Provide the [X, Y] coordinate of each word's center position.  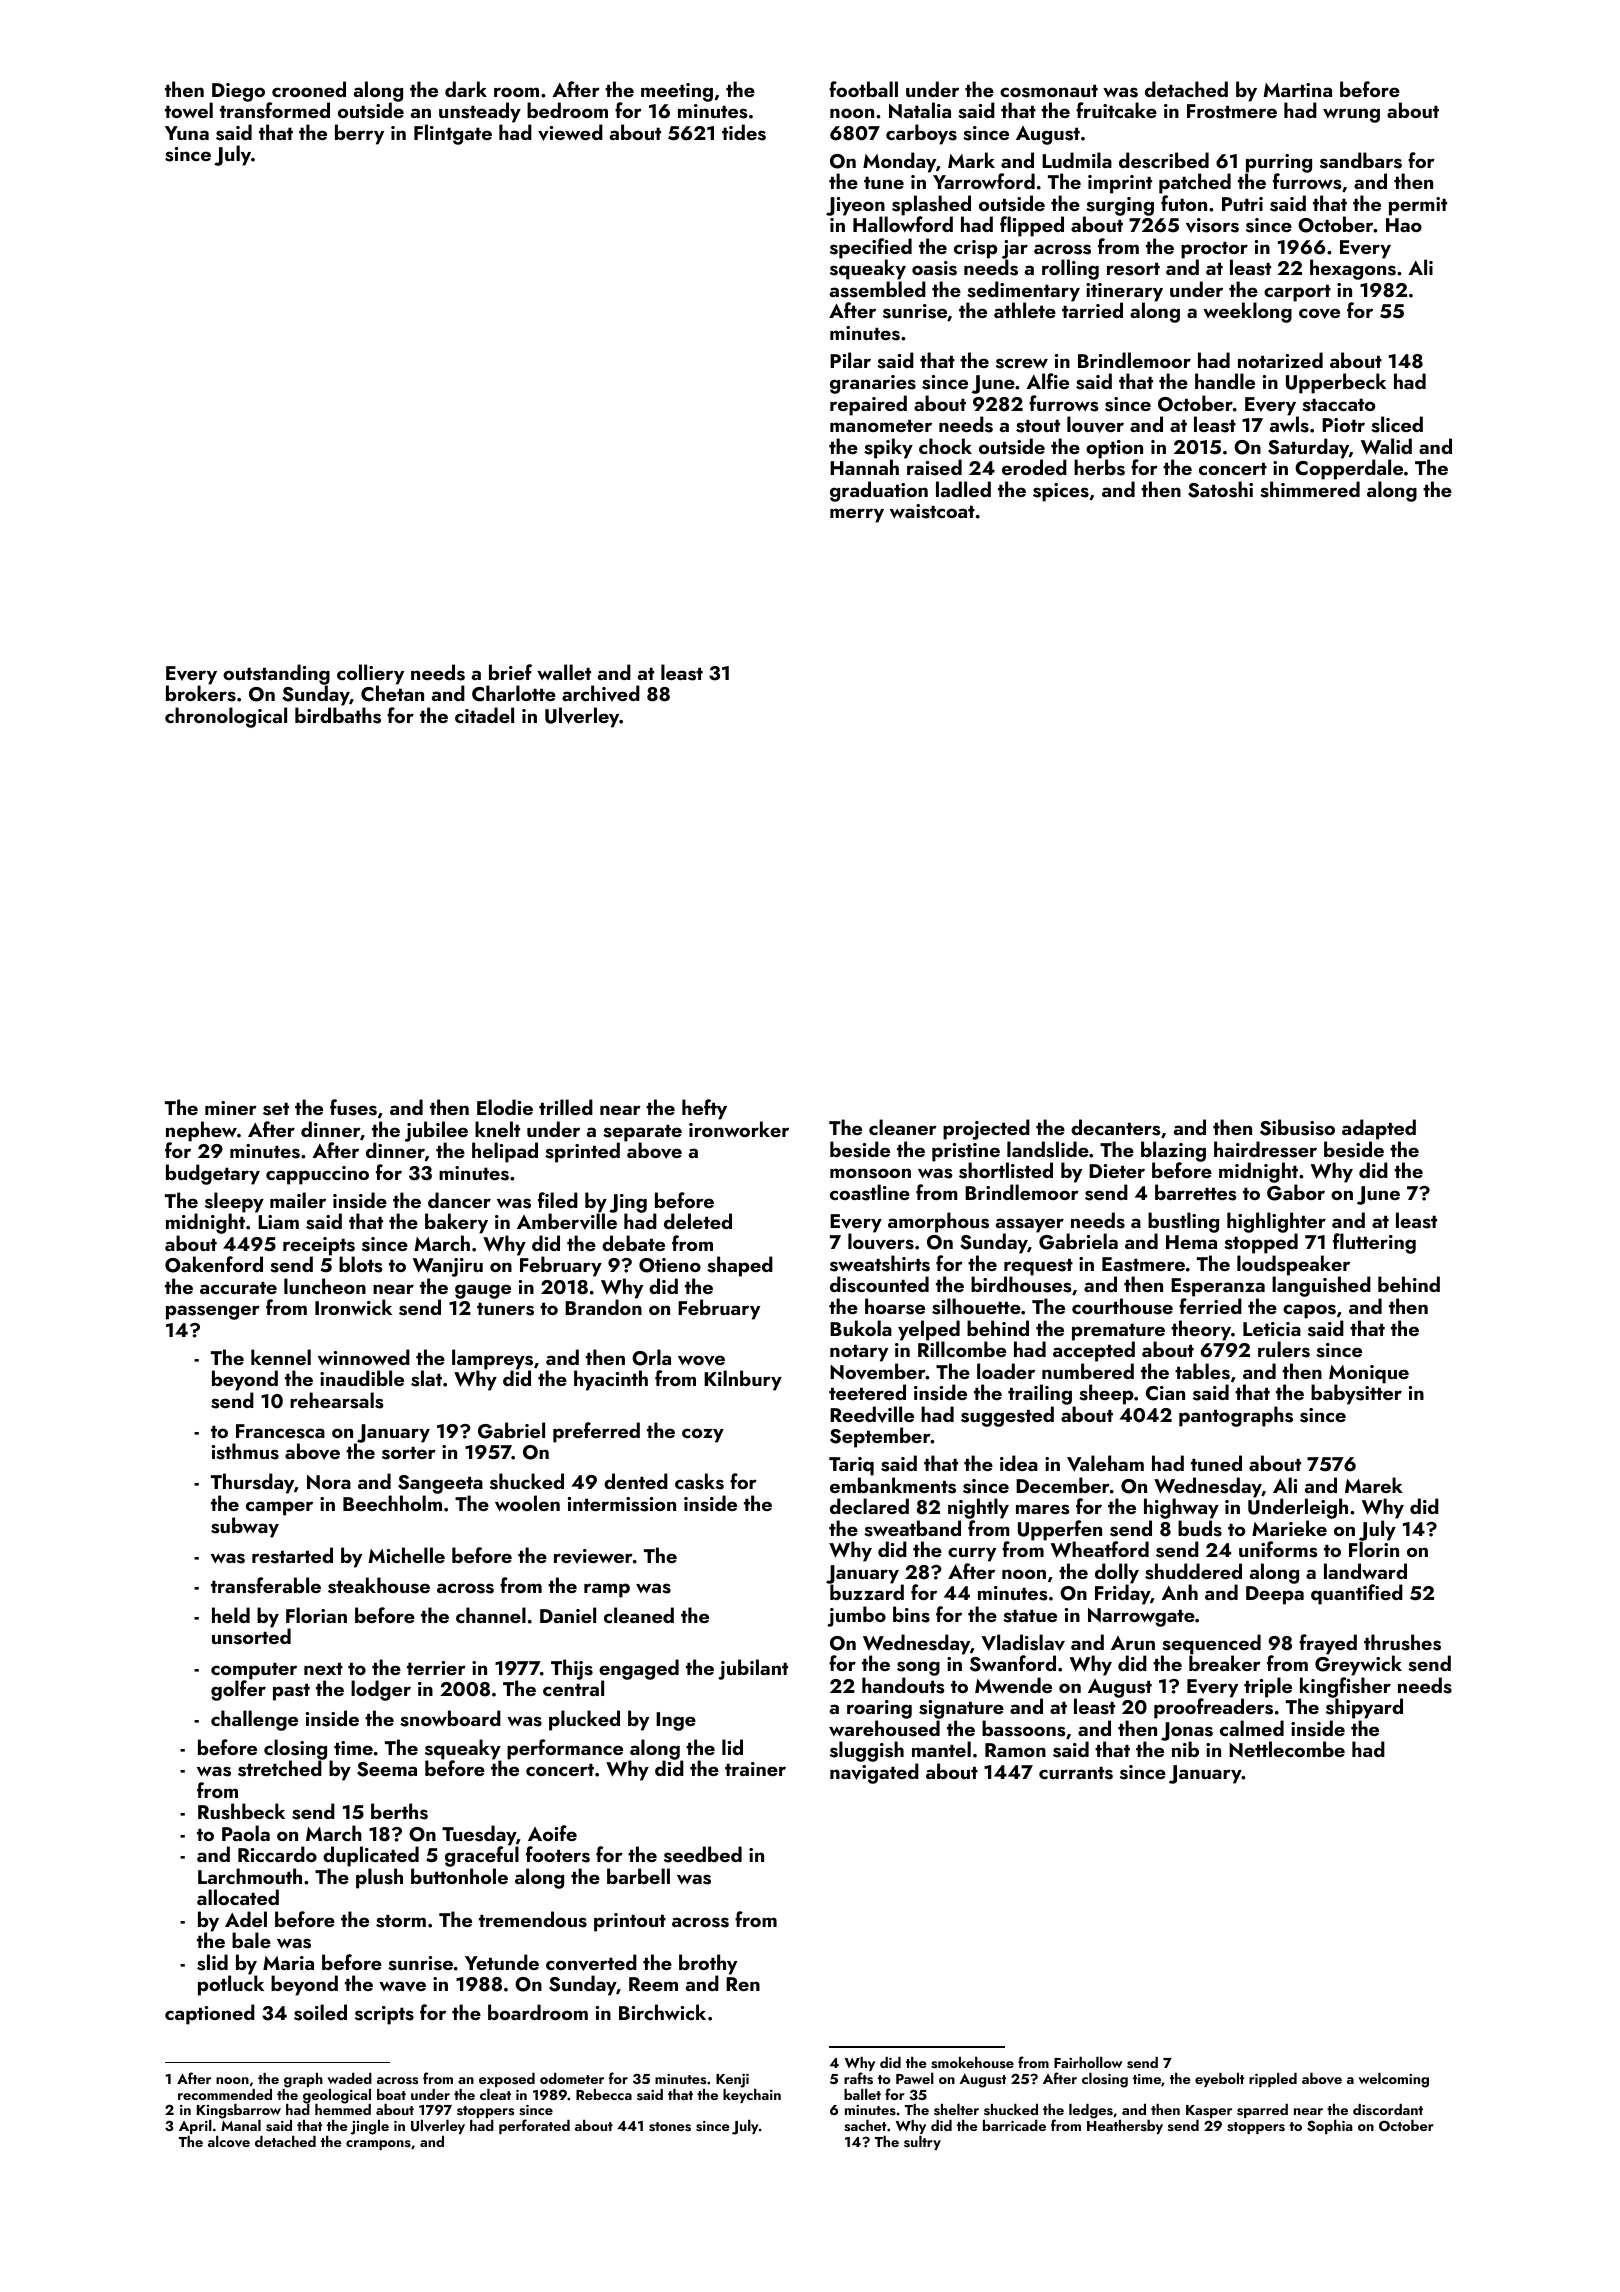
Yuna [187, 133]
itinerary [1124, 293]
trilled [566, 1107]
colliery [370, 674]
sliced [1397, 424]
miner [231, 1108]
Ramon [1015, 1750]
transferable [266, 1585]
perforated [534, 2126]
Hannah [864, 467]
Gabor [1296, 1192]
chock [945, 446]
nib [1185, 1749]
